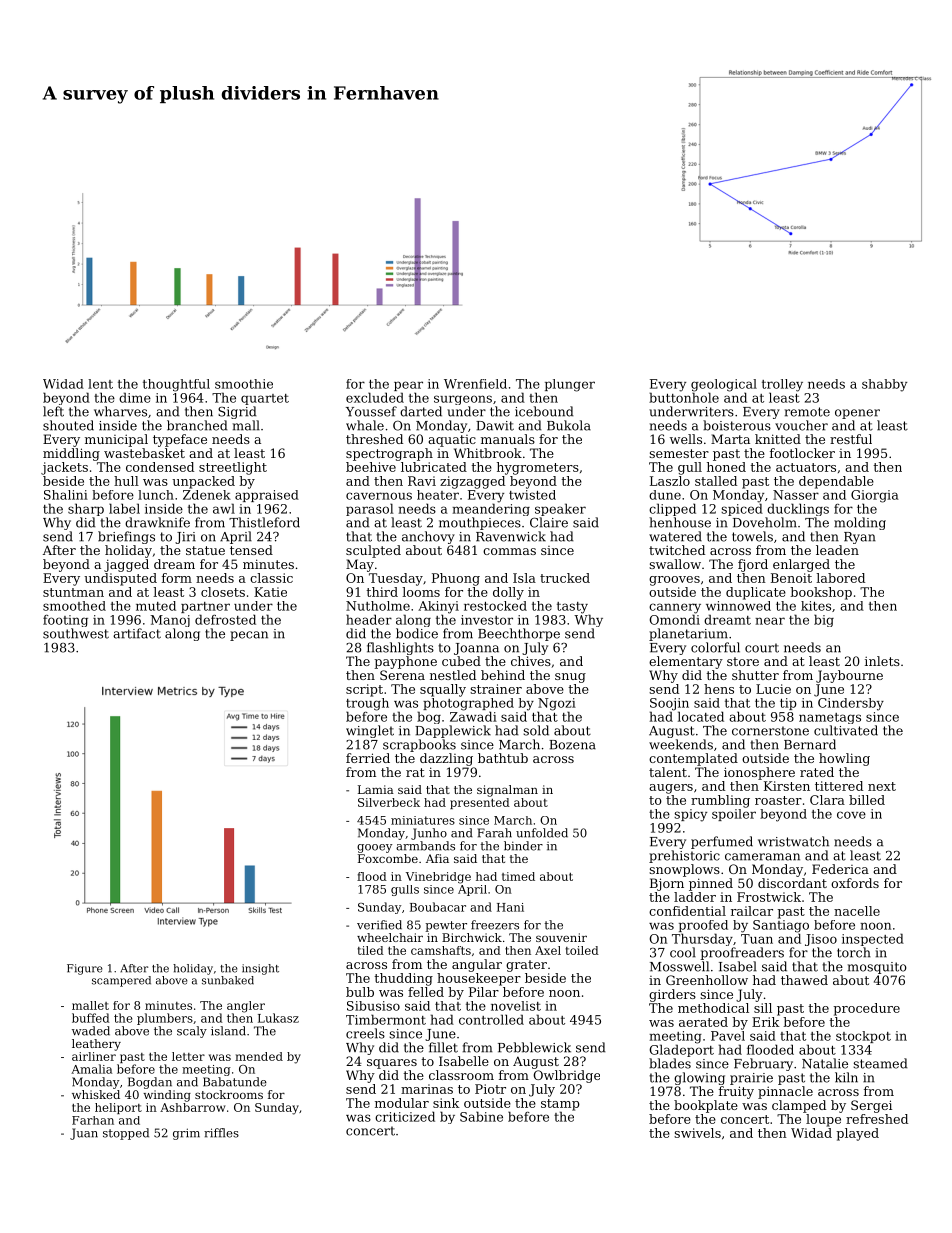 Image resolution: width=952 pixels, height=1233 pixels. What do you see at coordinates (368, 758) in the page?
I see `ferried` at bounding box center [368, 758].
